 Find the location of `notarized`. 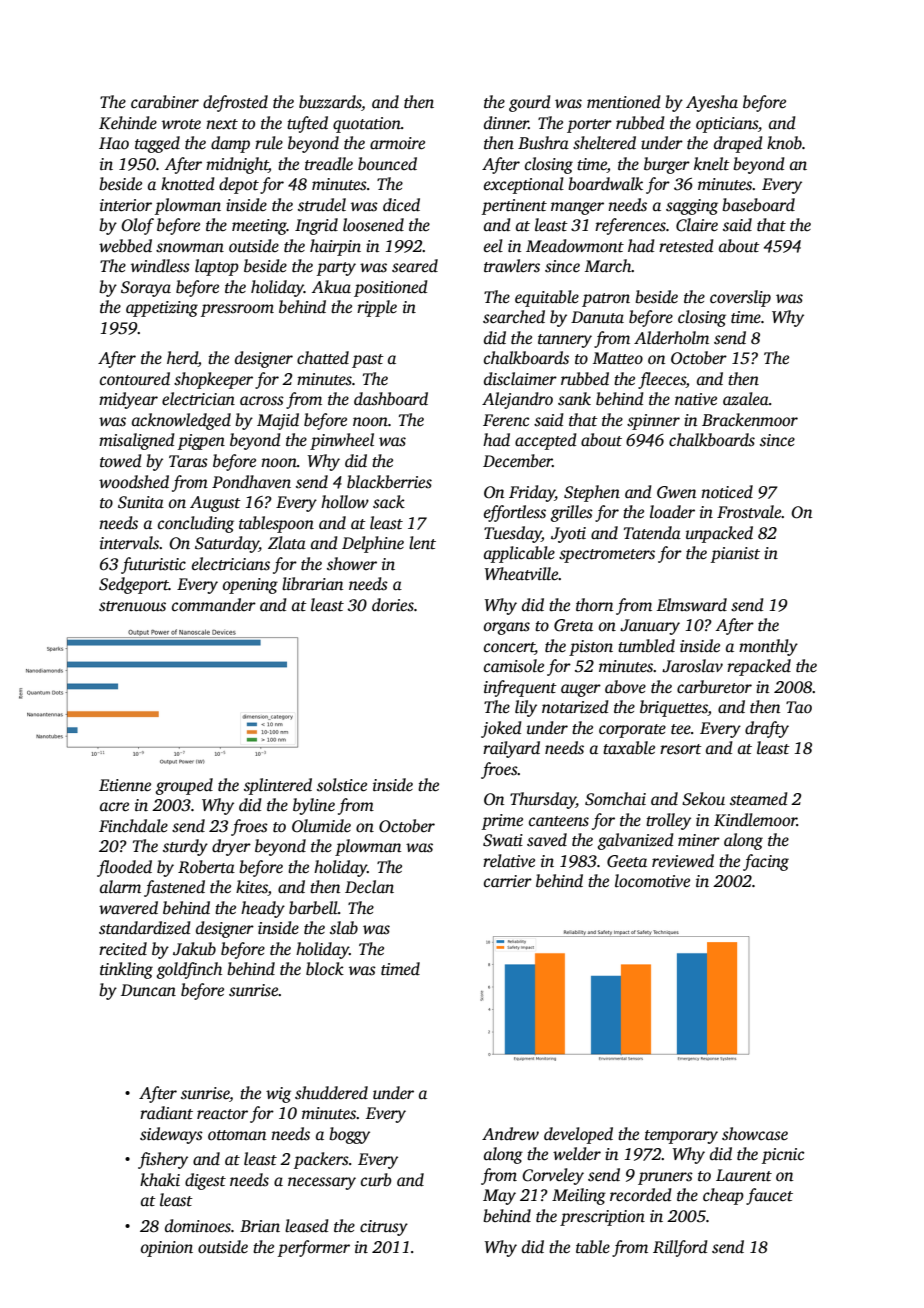

notarized is located at coordinates (575, 707).
